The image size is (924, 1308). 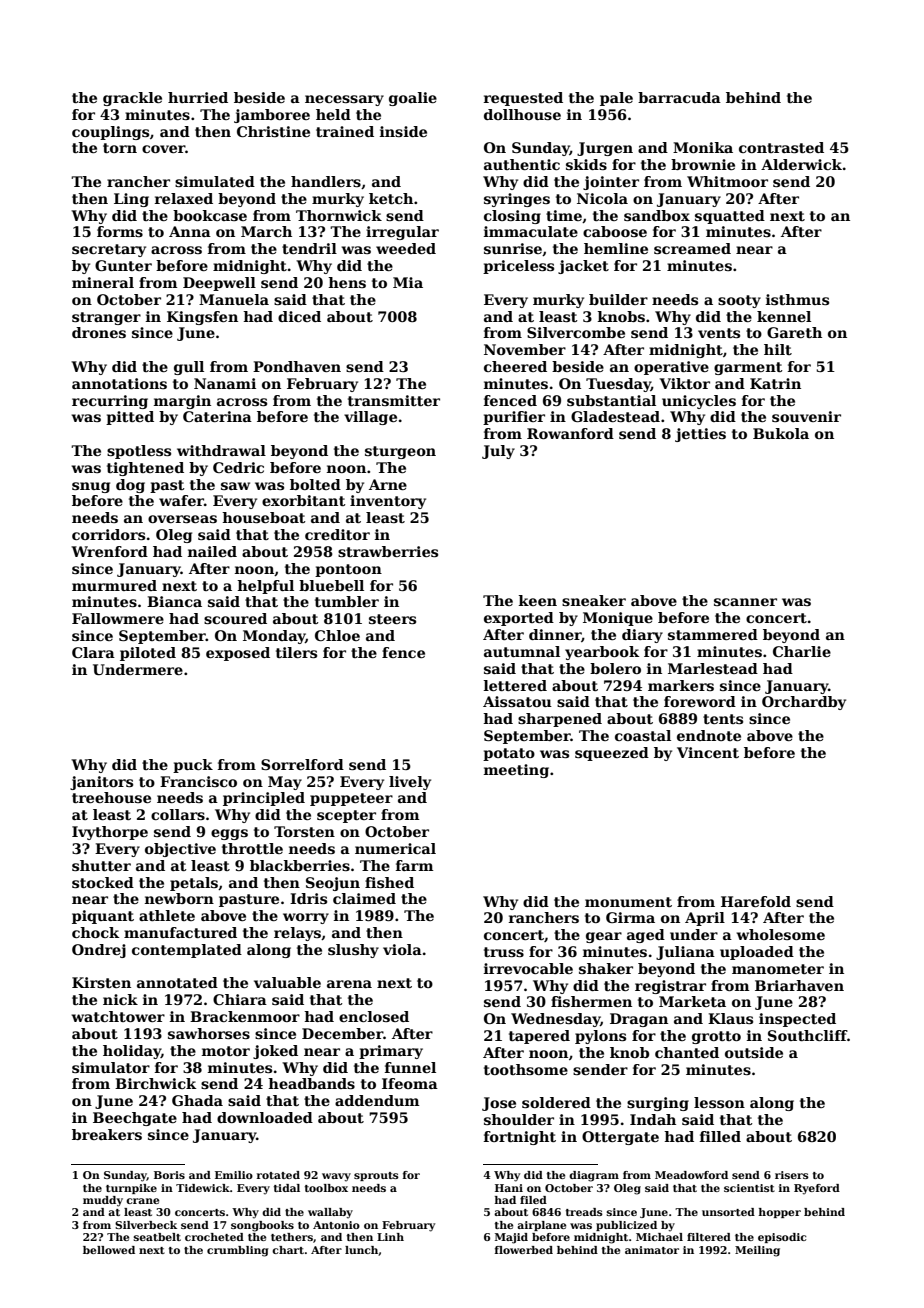 What do you see at coordinates (691, 1175) in the screenshot?
I see `Meadowford` at bounding box center [691, 1175].
